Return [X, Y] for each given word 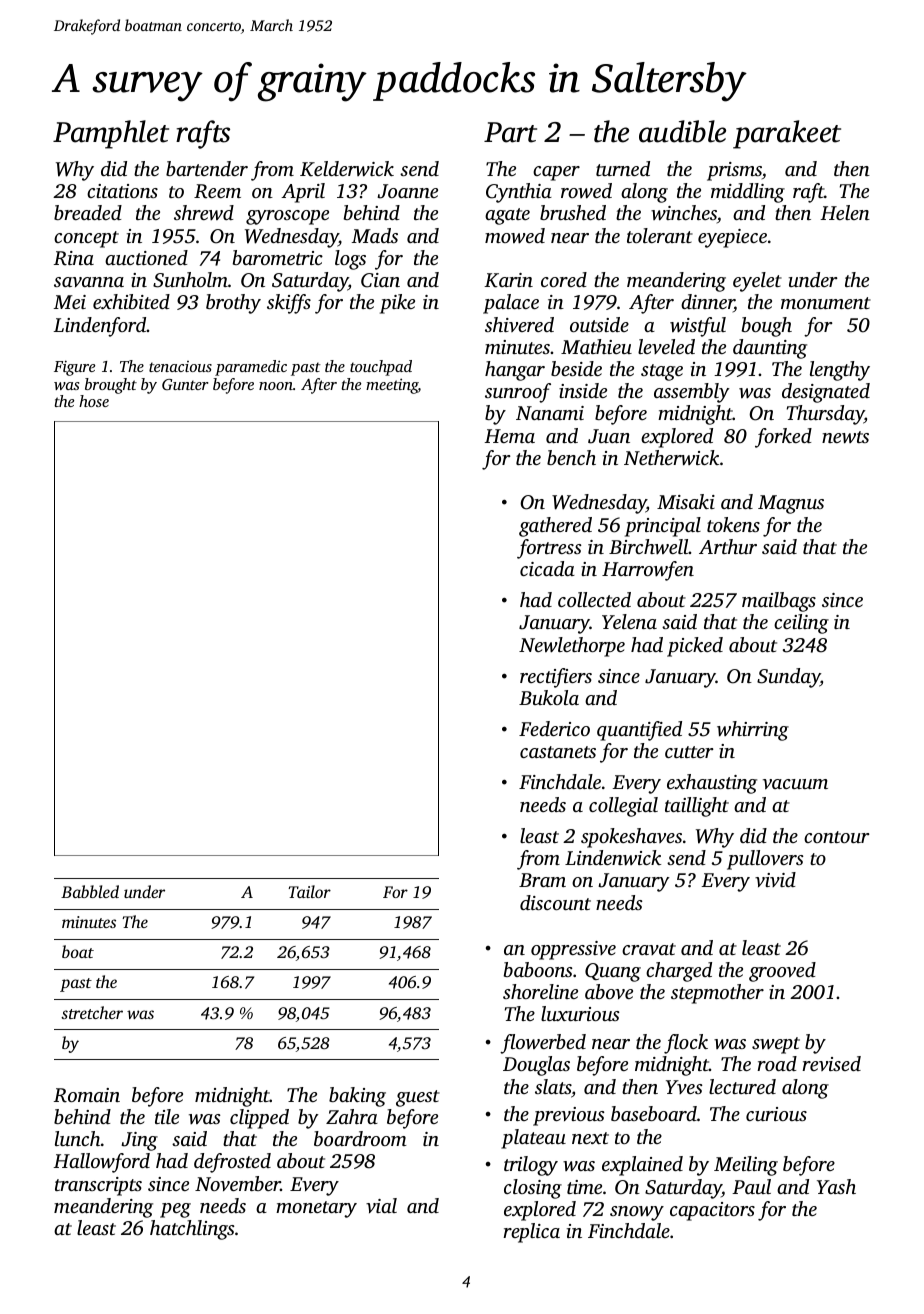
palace [511, 304]
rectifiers [556, 678]
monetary [316, 1209]
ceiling [801, 624]
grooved [782, 972]
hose [94, 401]
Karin [508, 280]
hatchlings [192, 1230]
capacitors [712, 1211]
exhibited [131, 301]
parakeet [787, 134]
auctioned [146, 257]
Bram [542, 880]
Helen [845, 212]
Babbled [90, 891]
